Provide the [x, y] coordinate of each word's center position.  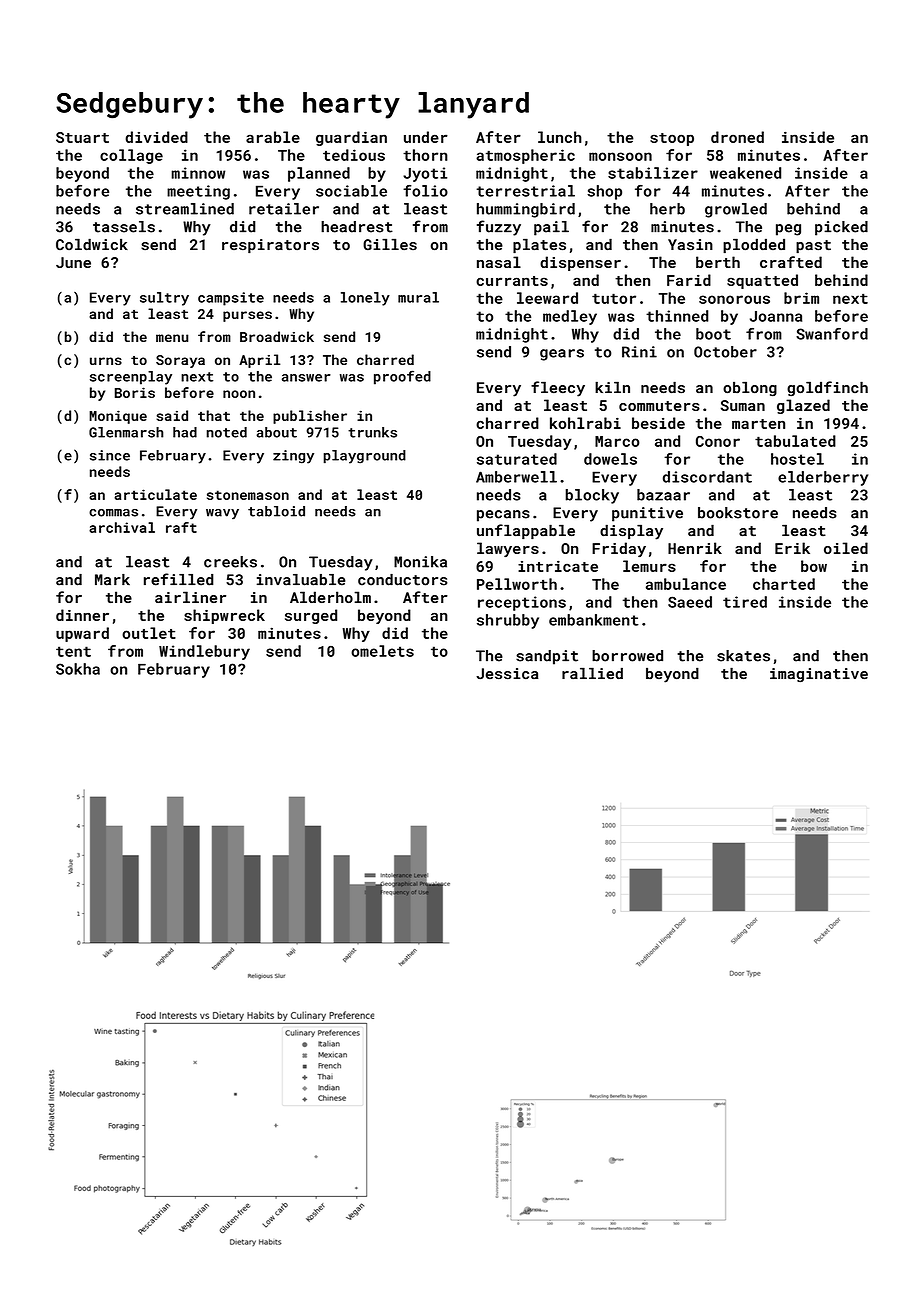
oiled [846, 548]
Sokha [78, 669]
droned [737, 137]
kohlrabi [585, 423]
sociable [351, 191]
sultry [164, 299]
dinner [82, 615]
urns [106, 361]
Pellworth [517, 584]
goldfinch [827, 389]
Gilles [390, 244]
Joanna [776, 316]
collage [131, 156]
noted [227, 432]
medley [570, 317]
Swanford [832, 334]
